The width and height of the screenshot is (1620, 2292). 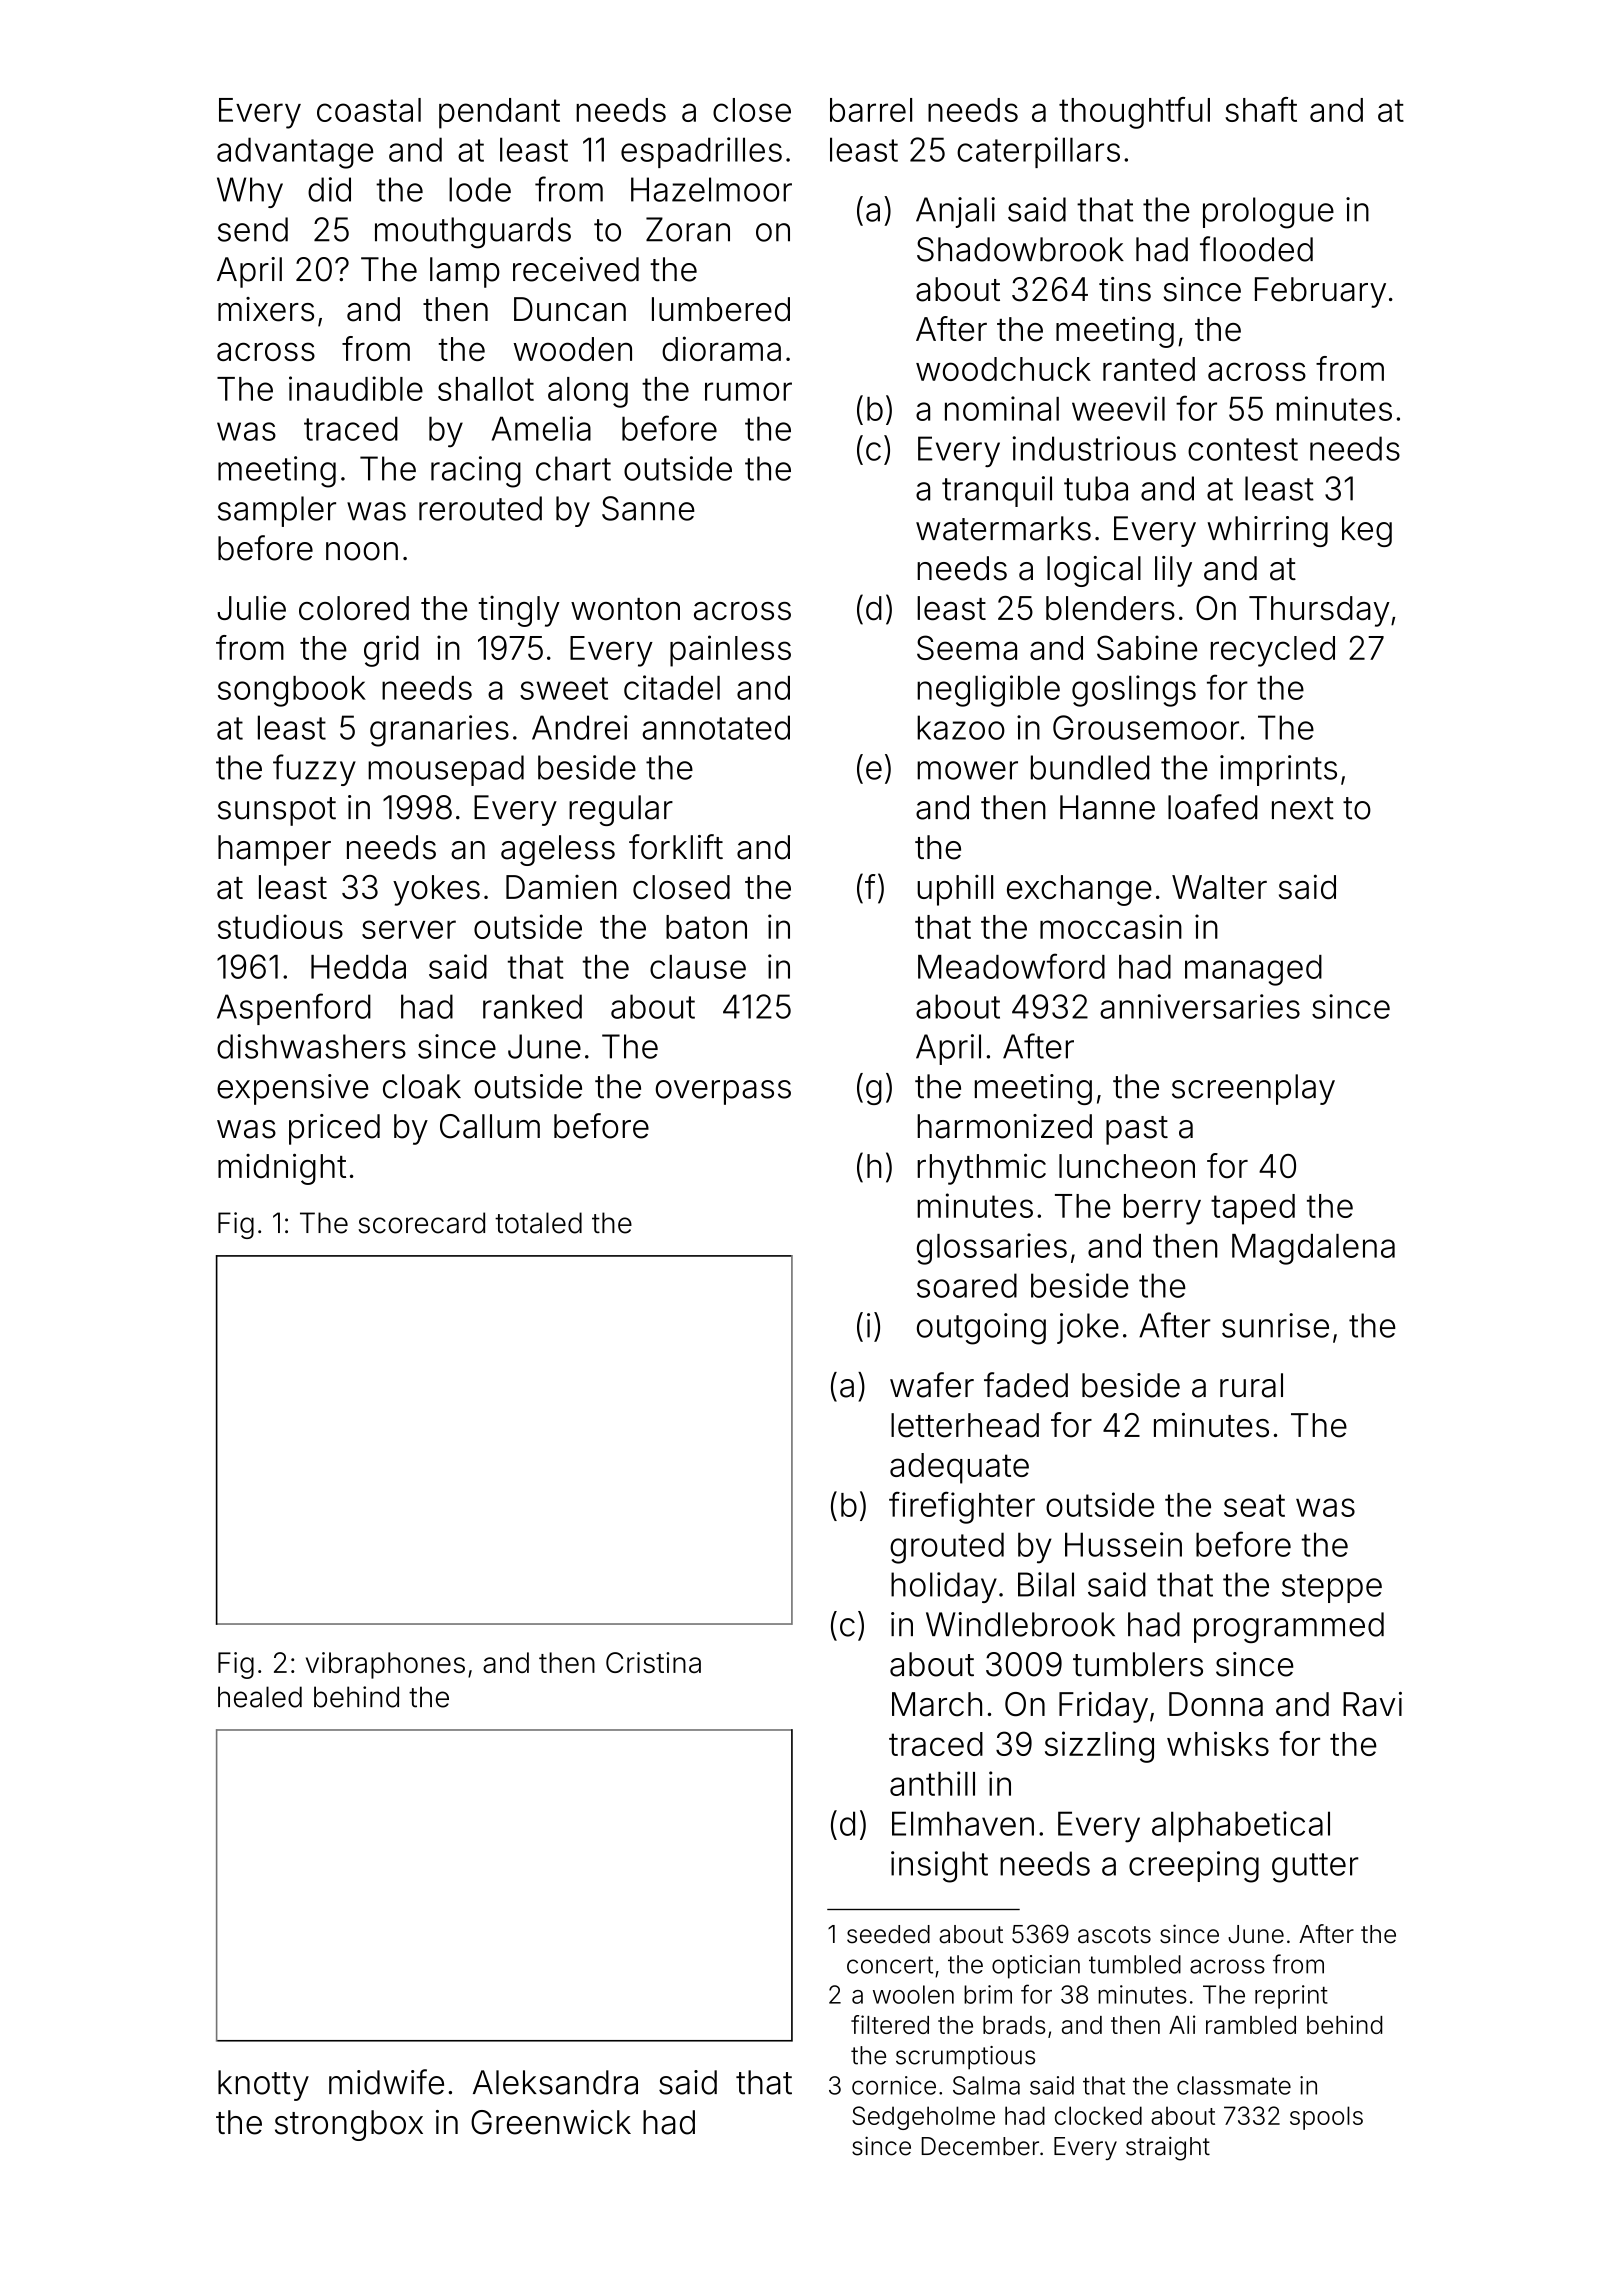 What do you see at coordinates (295, 153) in the screenshot?
I see `advantage` at bounding box center [295, 153].
